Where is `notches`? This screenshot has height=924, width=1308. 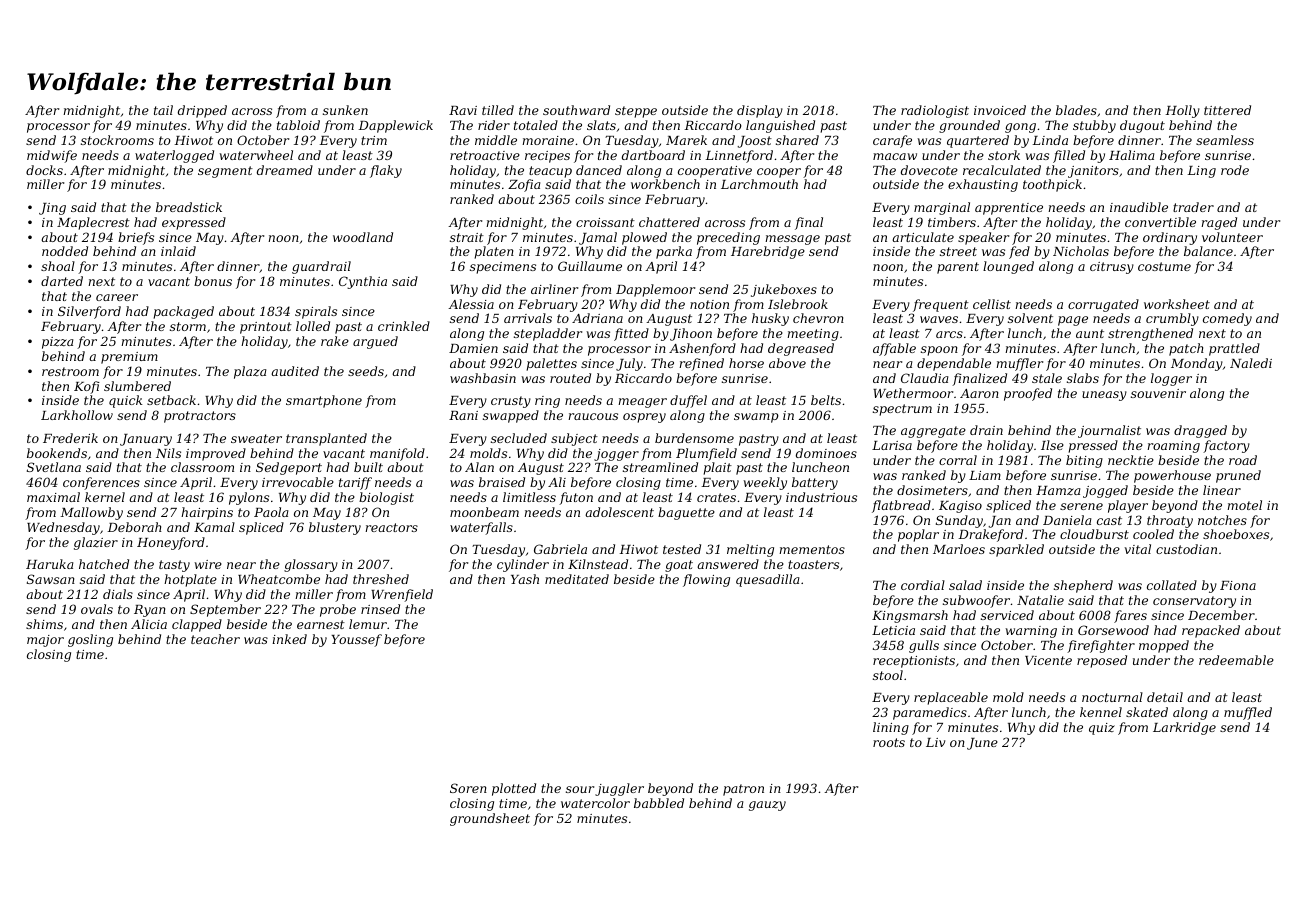 notches is located at coordinates (1222, 520).
